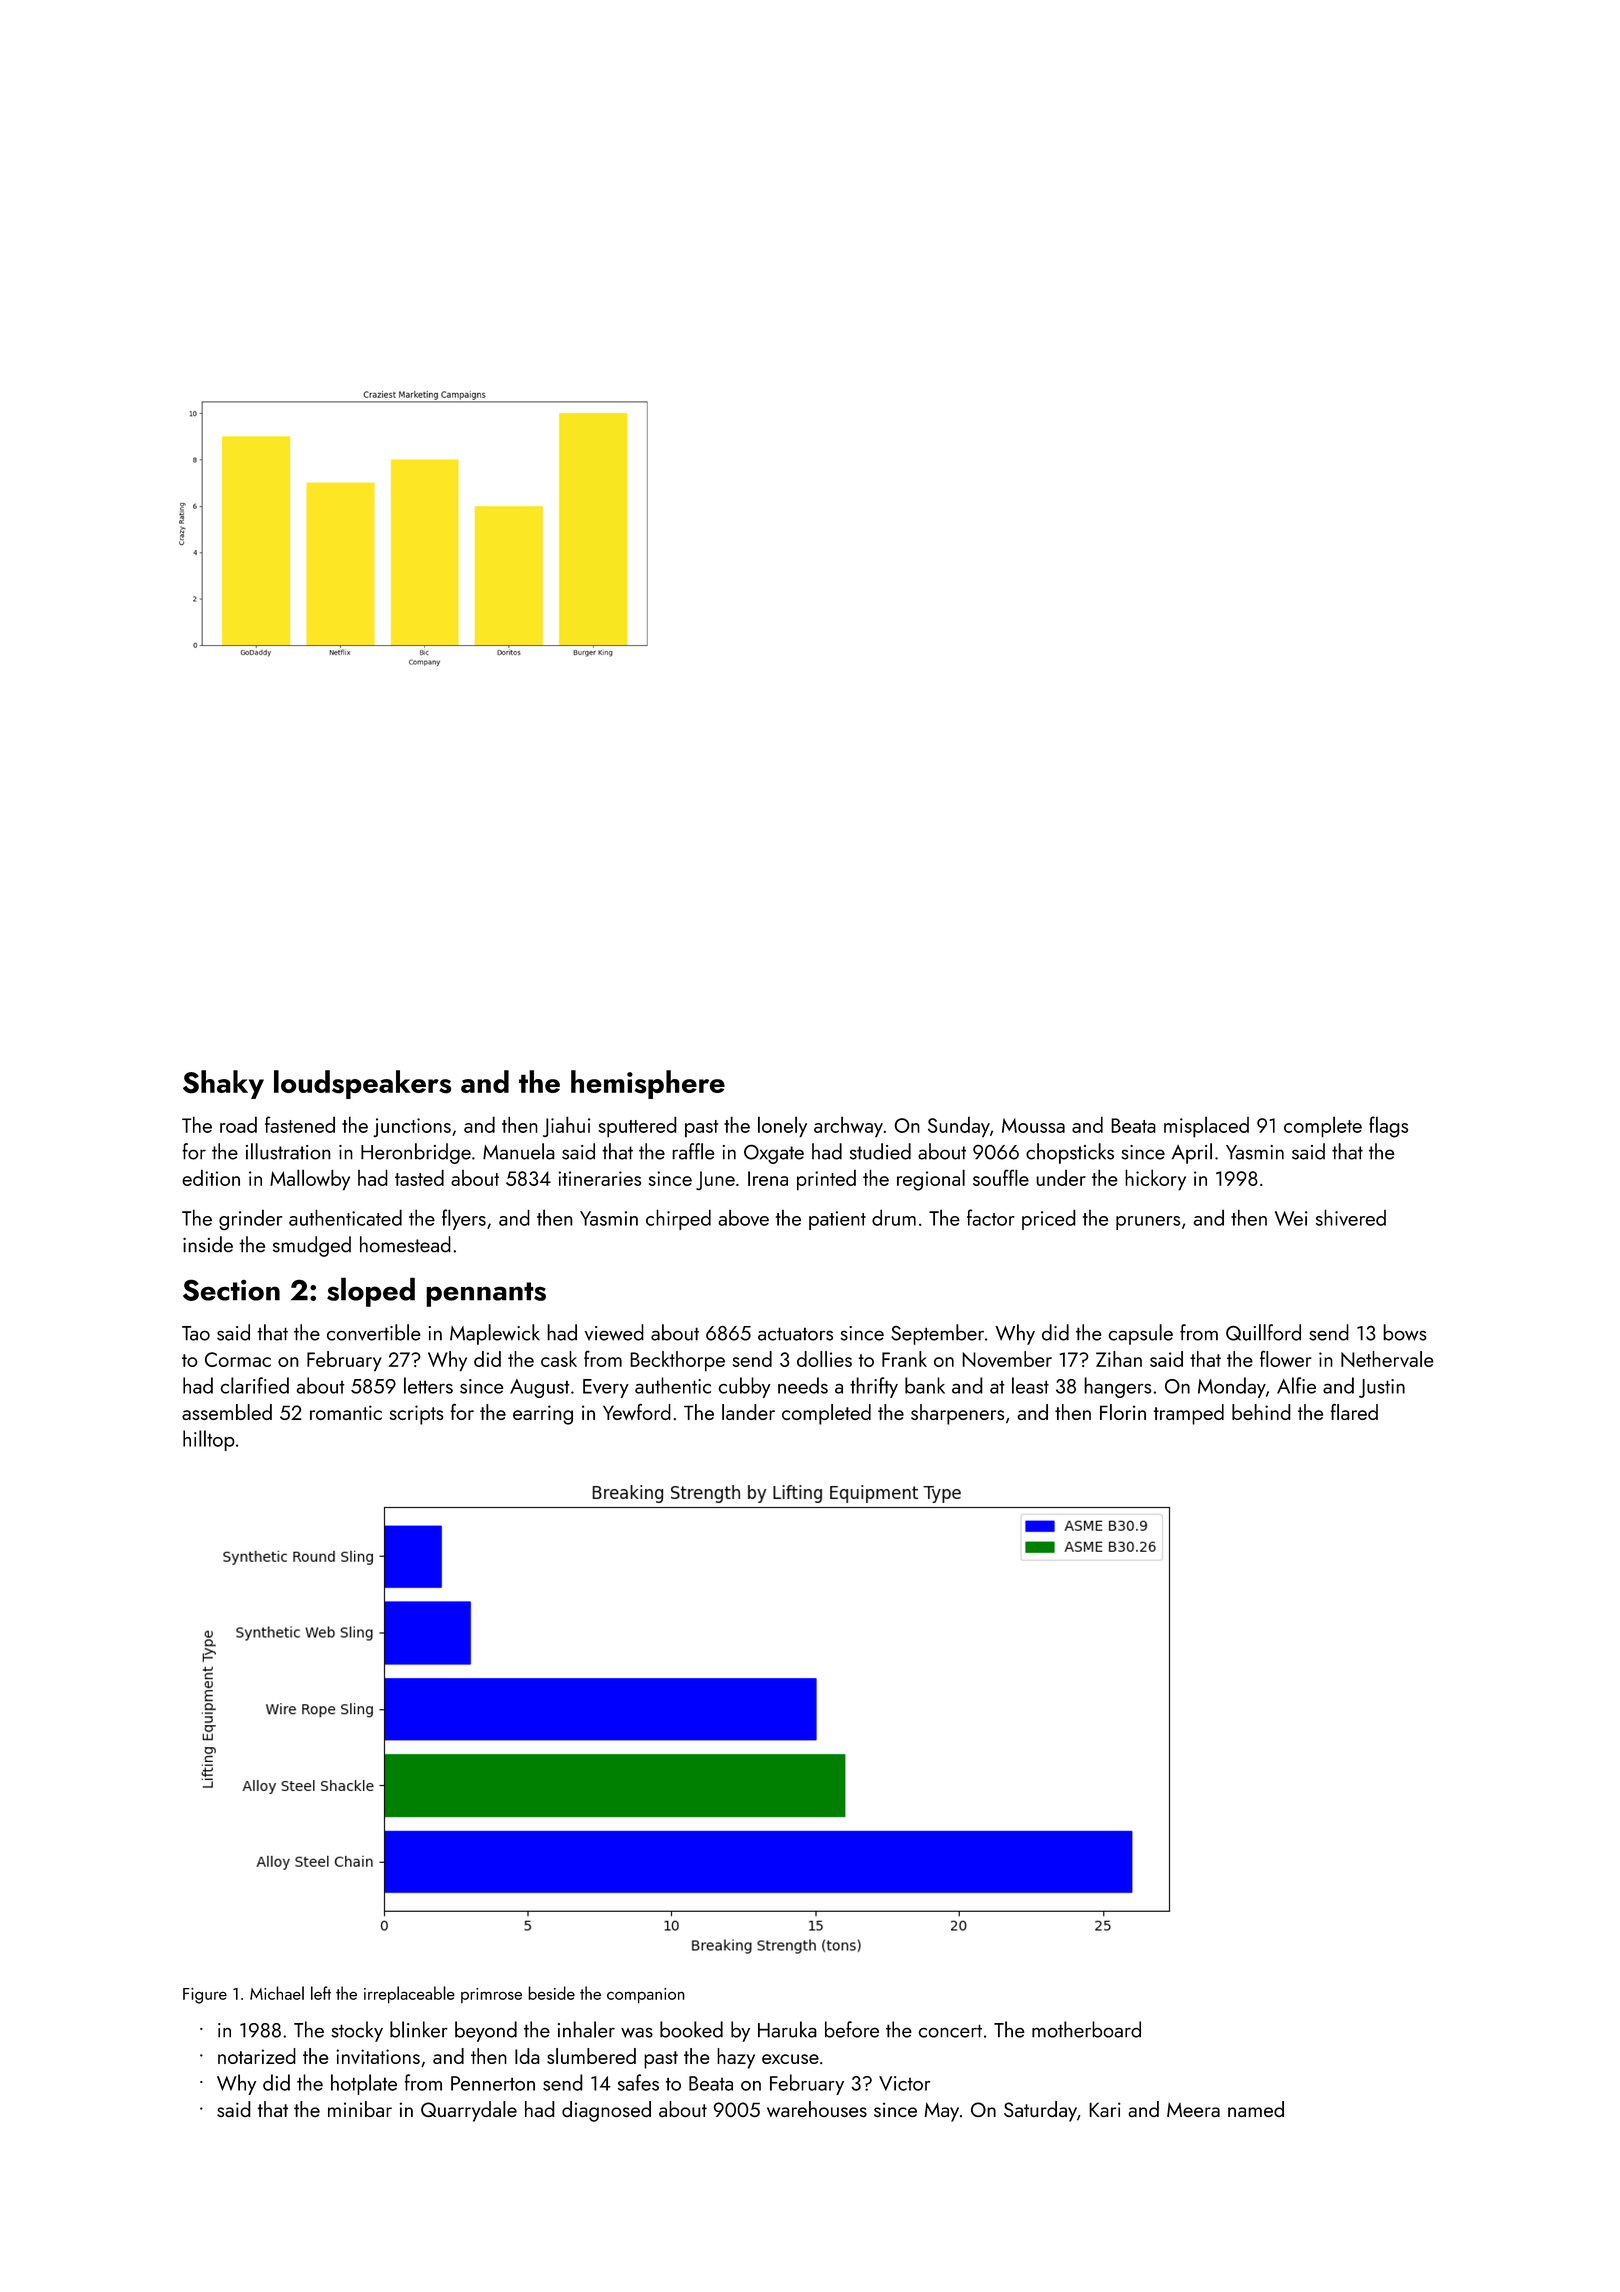  I want to click on flared, so click(1354, 1412).
